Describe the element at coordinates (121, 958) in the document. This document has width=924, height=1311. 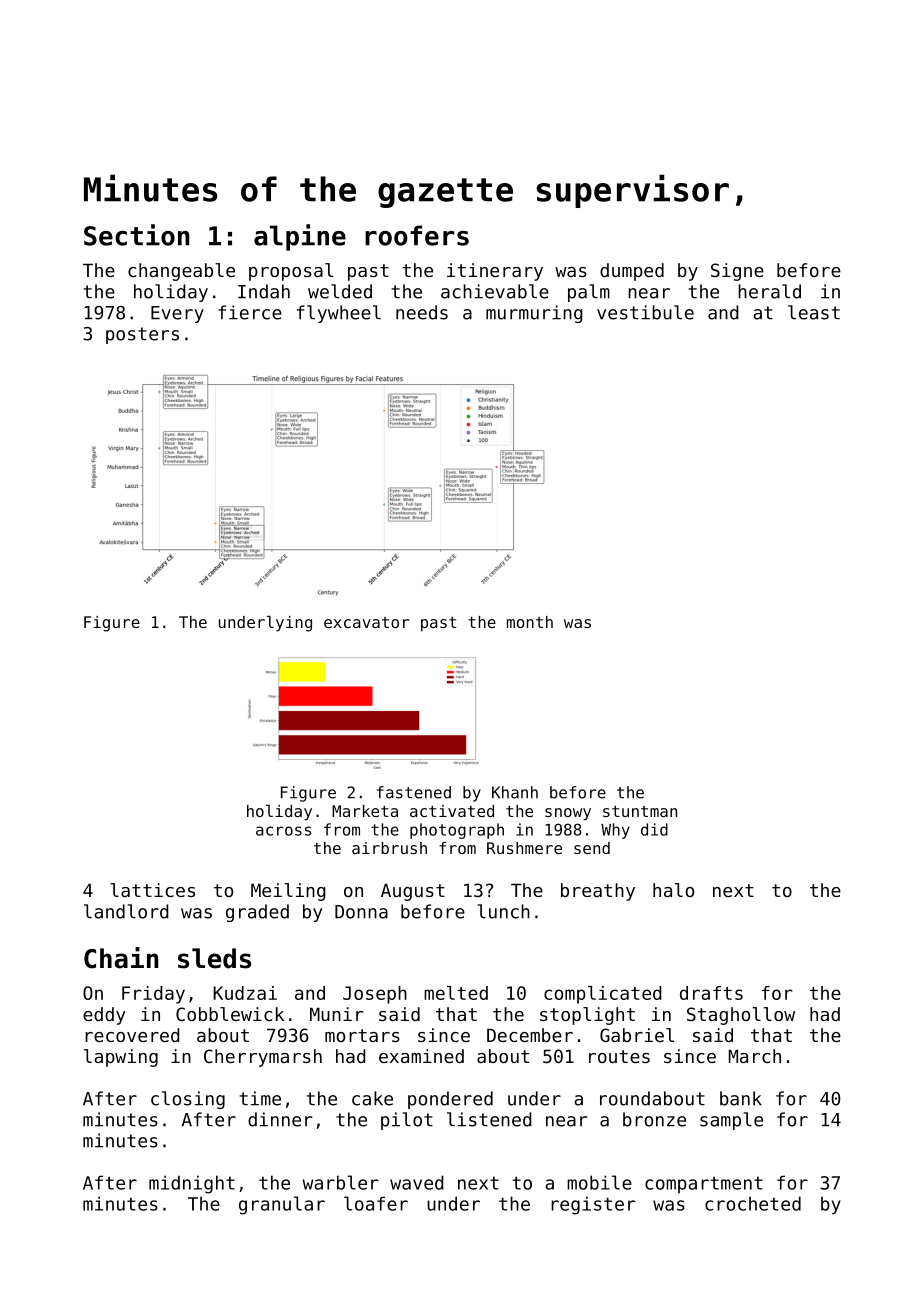
I see `Chain` at that location.
